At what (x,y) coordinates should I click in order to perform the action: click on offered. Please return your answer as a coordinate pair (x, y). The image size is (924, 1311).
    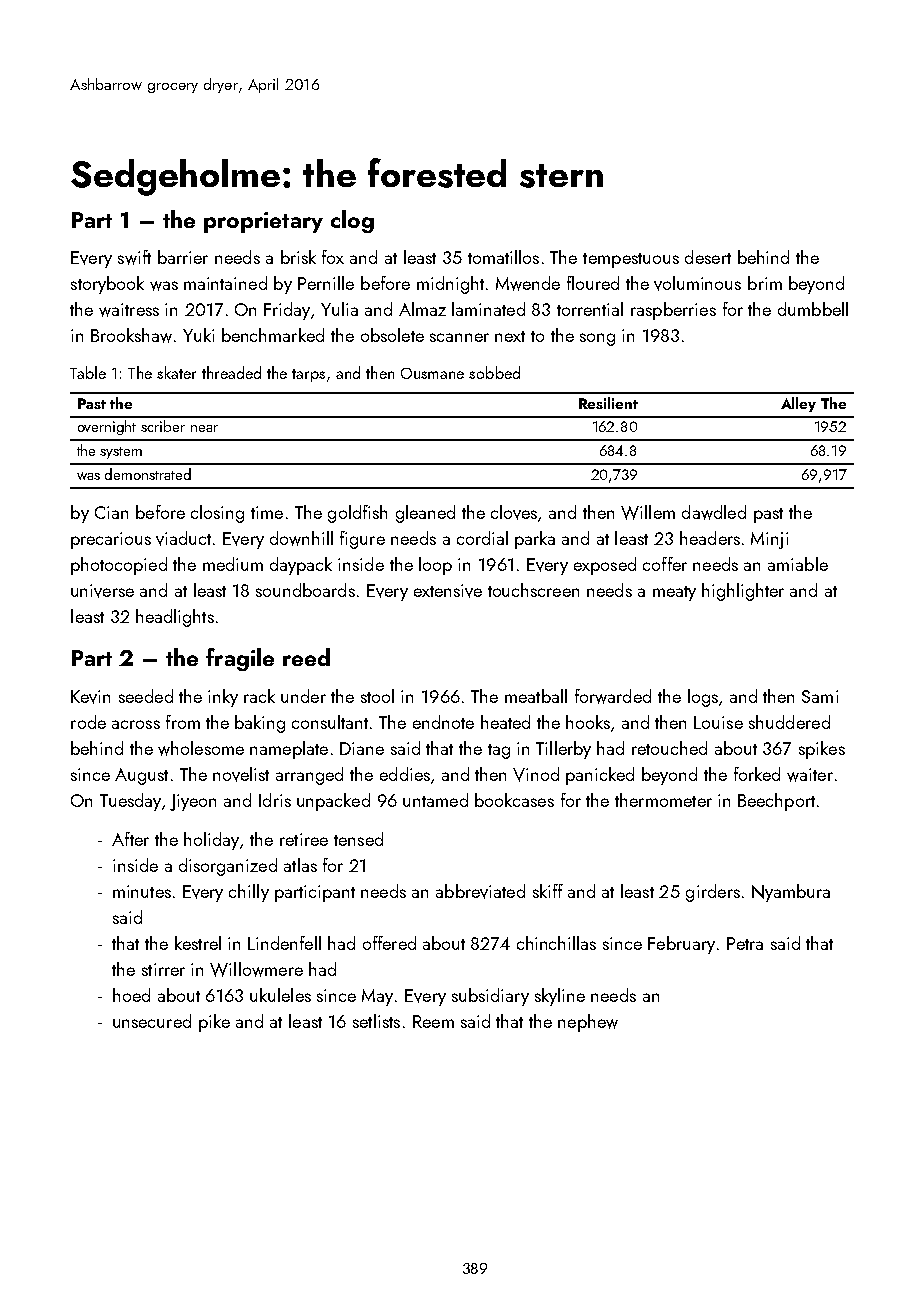
    Looking at the image, I should click on (389, 943).
